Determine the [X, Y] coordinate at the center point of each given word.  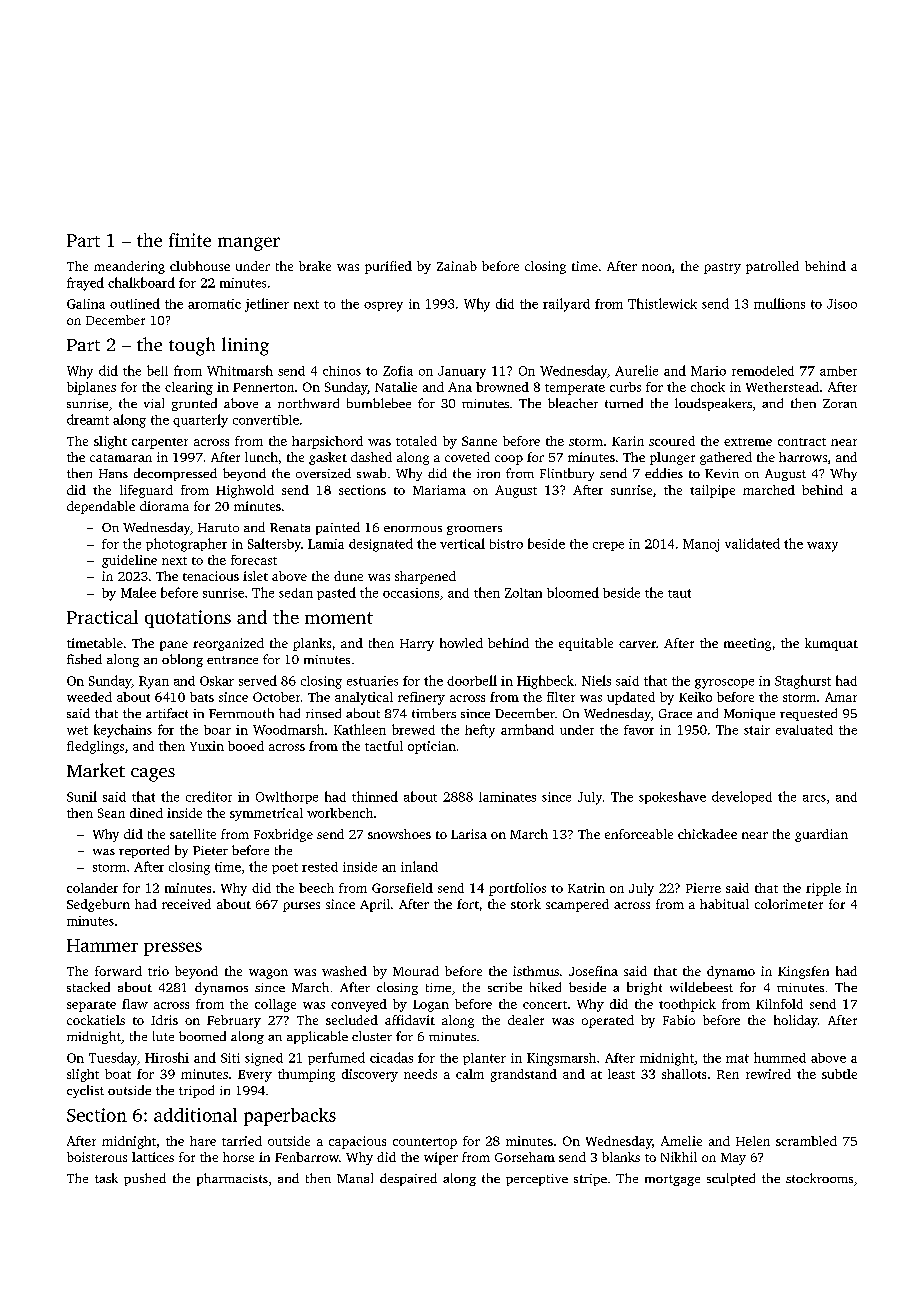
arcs [814, 798]
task [106, 1178]
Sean [111, 813]
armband [527, 729]
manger [249, 244]
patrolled [772, 267]
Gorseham [525, 1157]
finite [190, 240]
